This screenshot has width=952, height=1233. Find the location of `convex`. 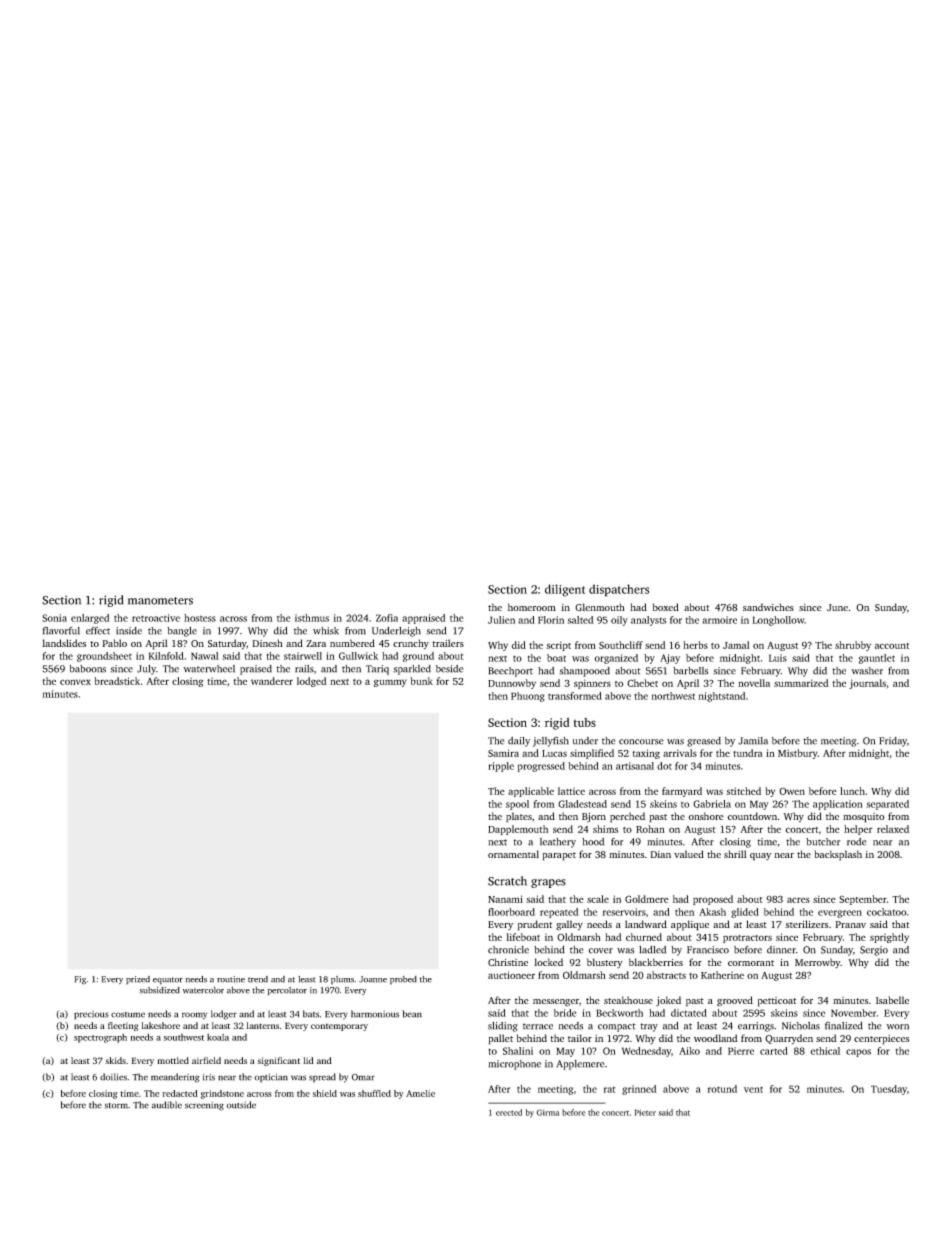

convex is located at coordinates (75, 682).
